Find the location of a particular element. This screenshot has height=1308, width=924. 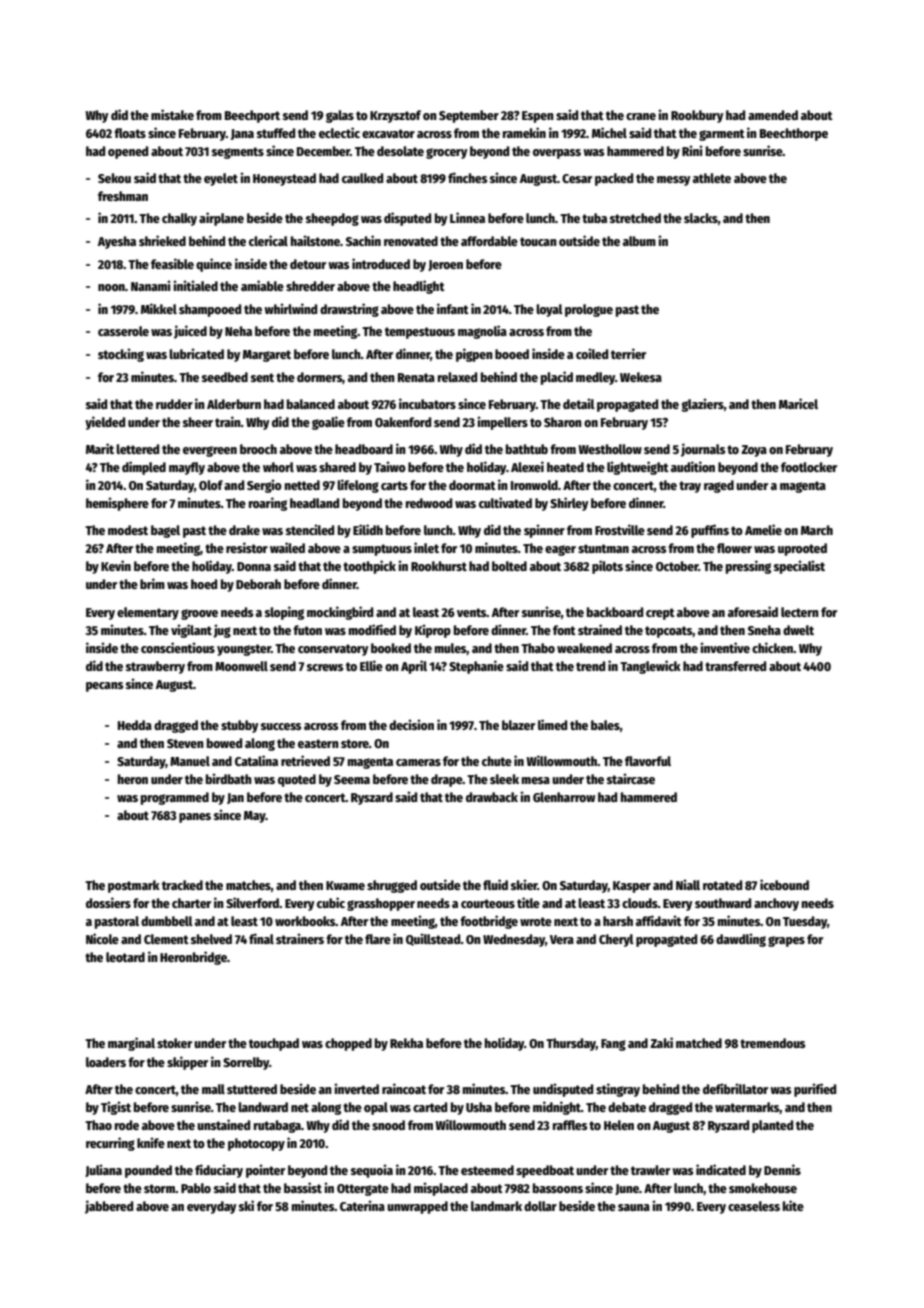

Sachin is located at coordinates (363, 240).
